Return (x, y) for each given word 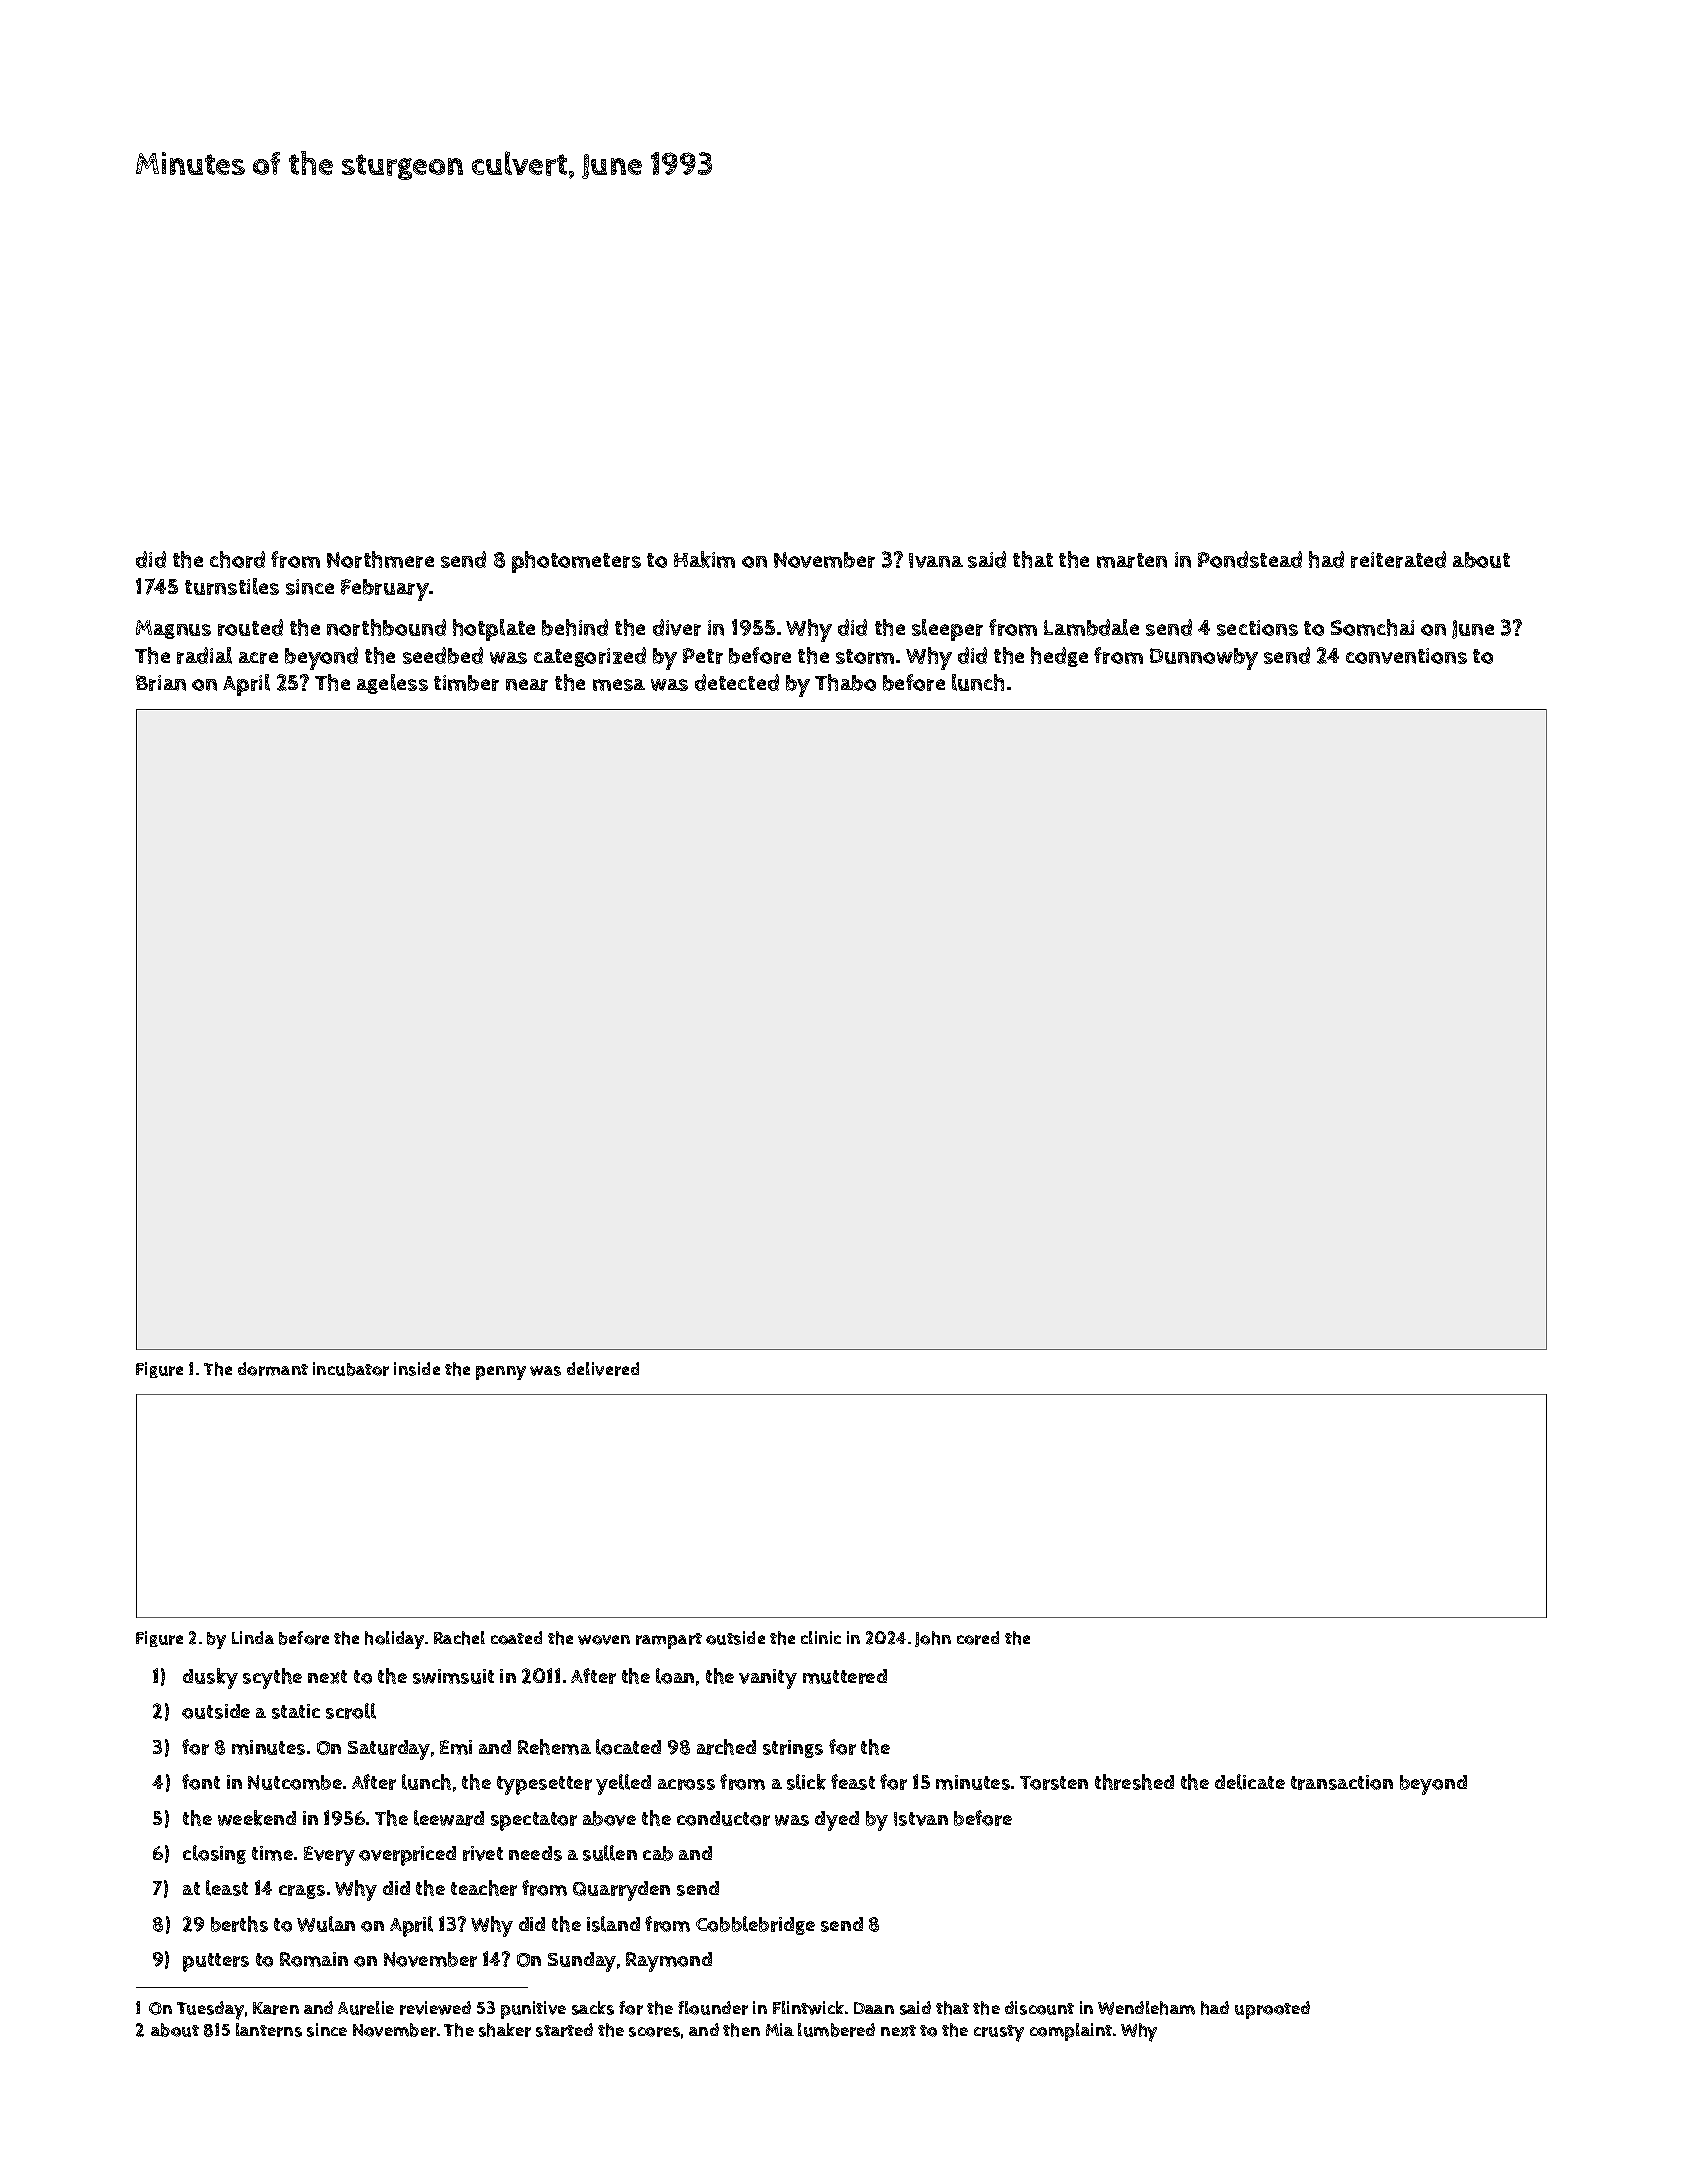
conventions (1406, 656)
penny (501, 1373)
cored (978, 1638)
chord (237, 559)
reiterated (1398, 559)
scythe (272, 1678)
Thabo (845, 682)
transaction (1342, 1782)
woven (604, 1640)
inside (417, 1369)
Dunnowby (1204, 659)
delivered (603, 1369)
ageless (392, 684)
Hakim (704, 559)
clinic (821, 1637)
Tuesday (210, 2010)
